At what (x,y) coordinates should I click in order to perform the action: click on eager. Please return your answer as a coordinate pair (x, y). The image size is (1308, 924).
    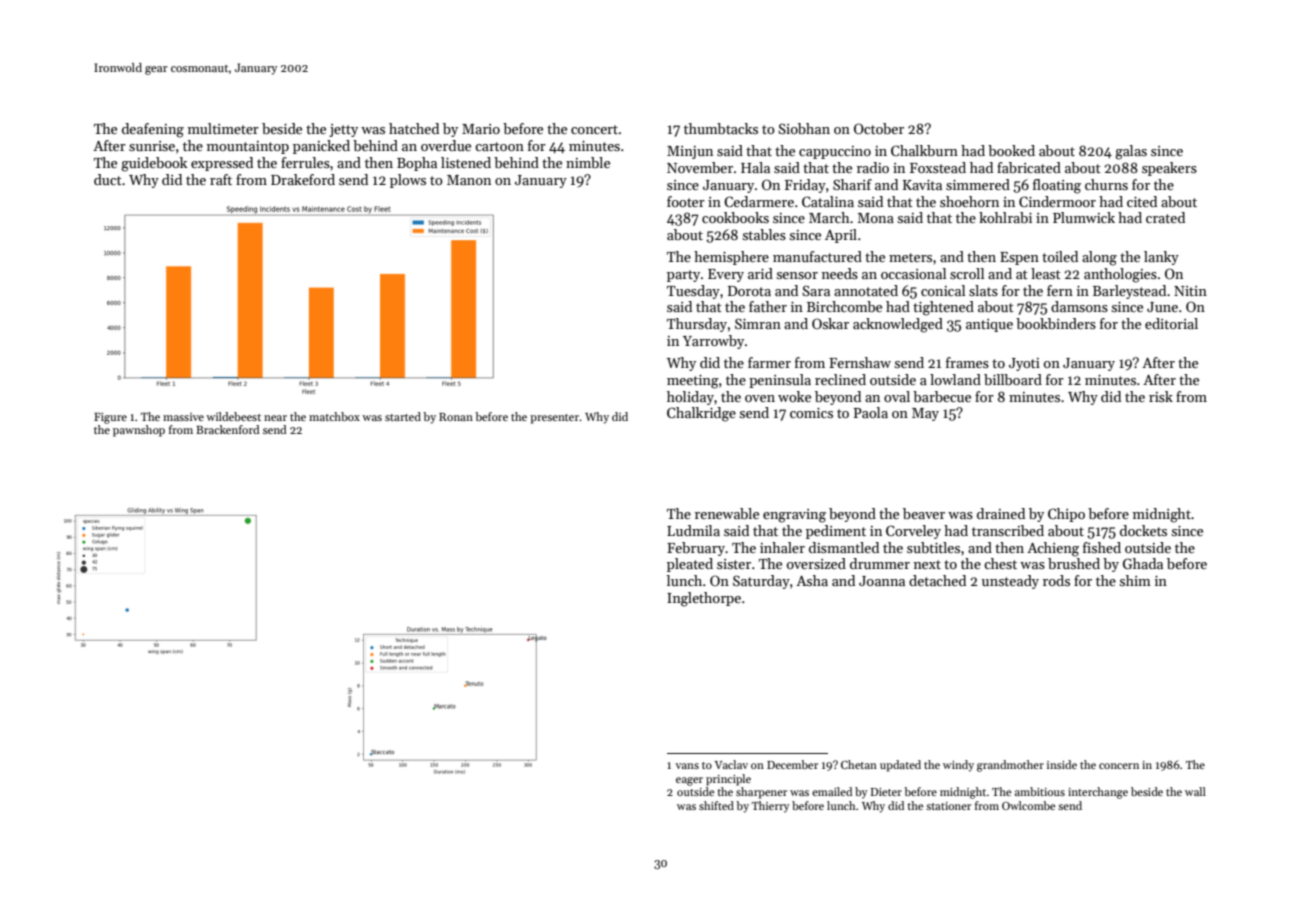
    Looking at the image, I should click on (689, 781).
